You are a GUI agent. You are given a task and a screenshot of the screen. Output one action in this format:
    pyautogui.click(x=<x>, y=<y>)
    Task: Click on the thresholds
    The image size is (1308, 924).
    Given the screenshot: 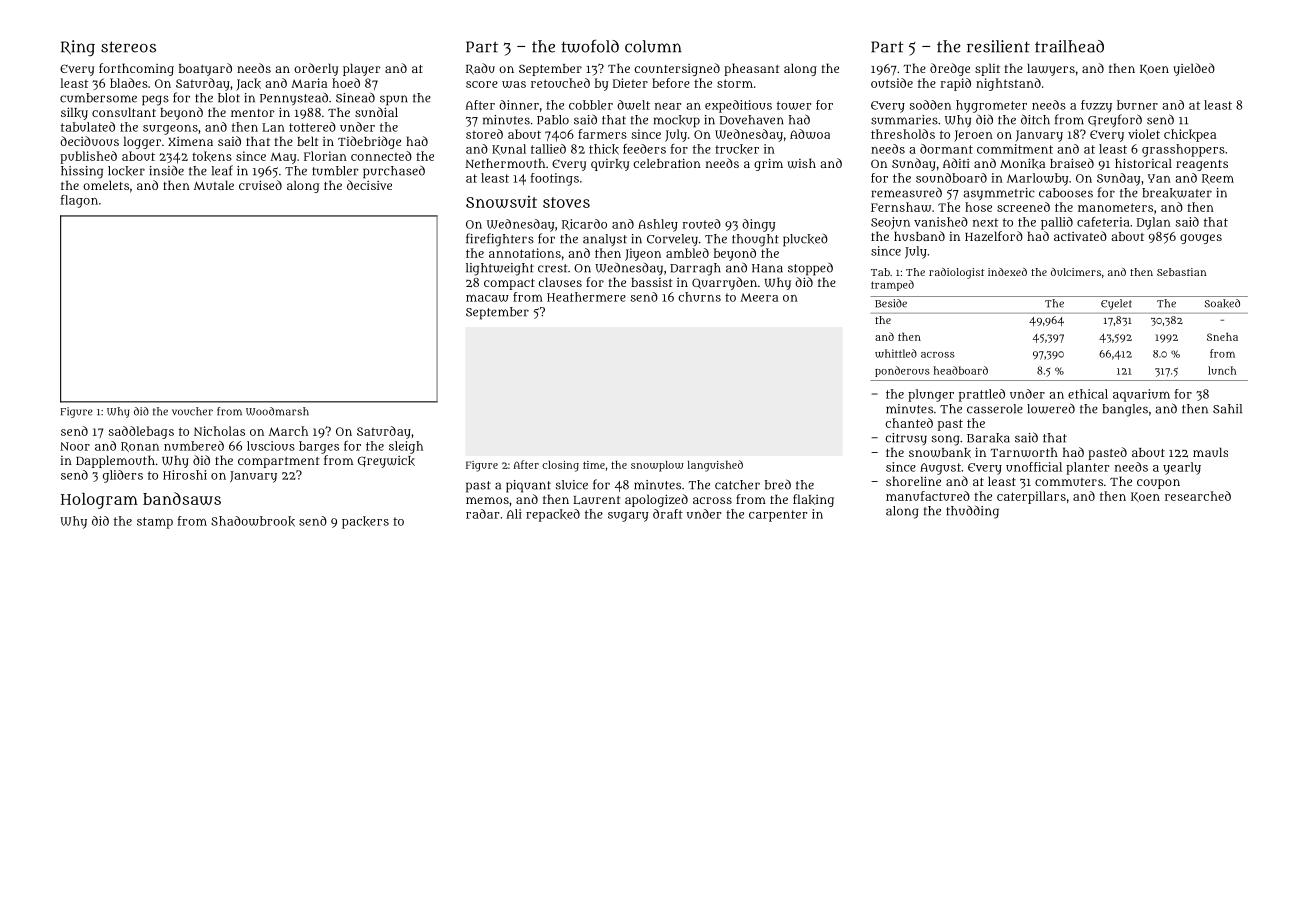 What is the action you would take?
    pyautogui.click(x=903, y=134)
